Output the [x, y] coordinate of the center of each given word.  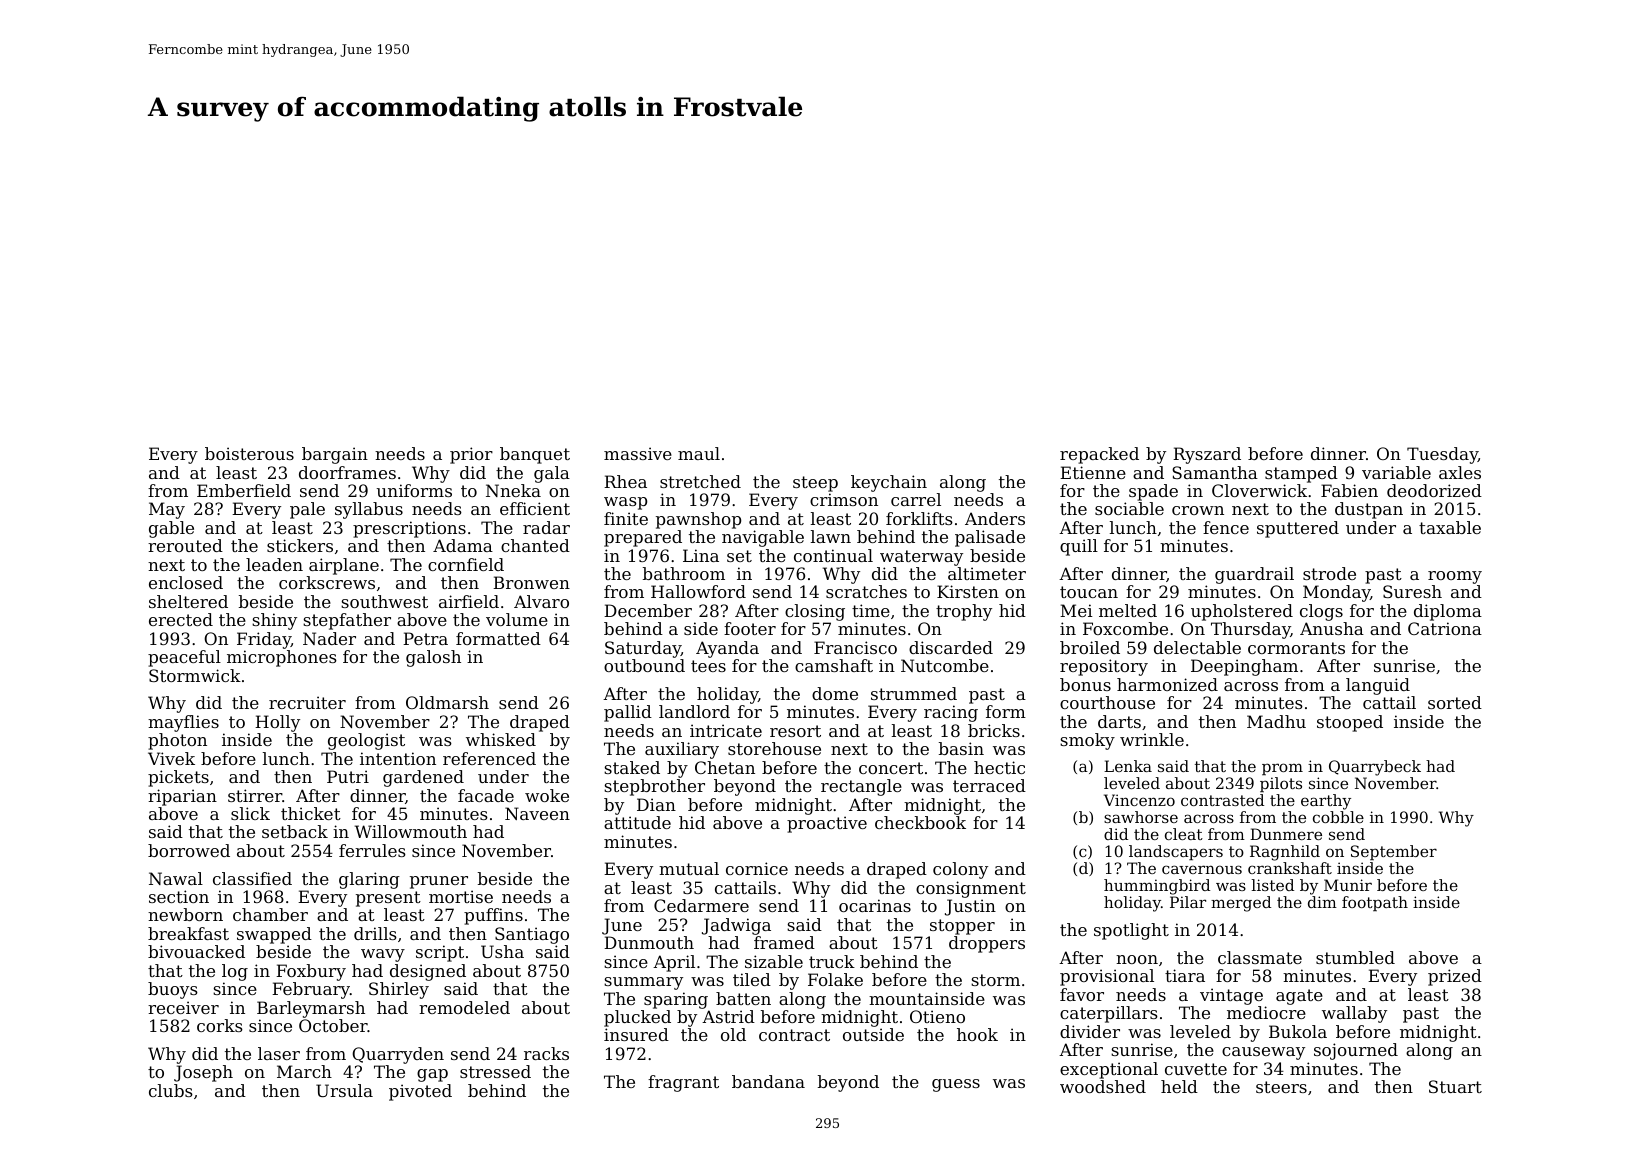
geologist [366, 741]
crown [1198, 510]
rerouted [185, 545]
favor [1082, 994]
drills [375, 933]
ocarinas [875, 905]
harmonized [1167, 684]
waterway [921, 558]
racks [546, 1053]
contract [794, 1035]
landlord [694, 711]
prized [1455, 977]
